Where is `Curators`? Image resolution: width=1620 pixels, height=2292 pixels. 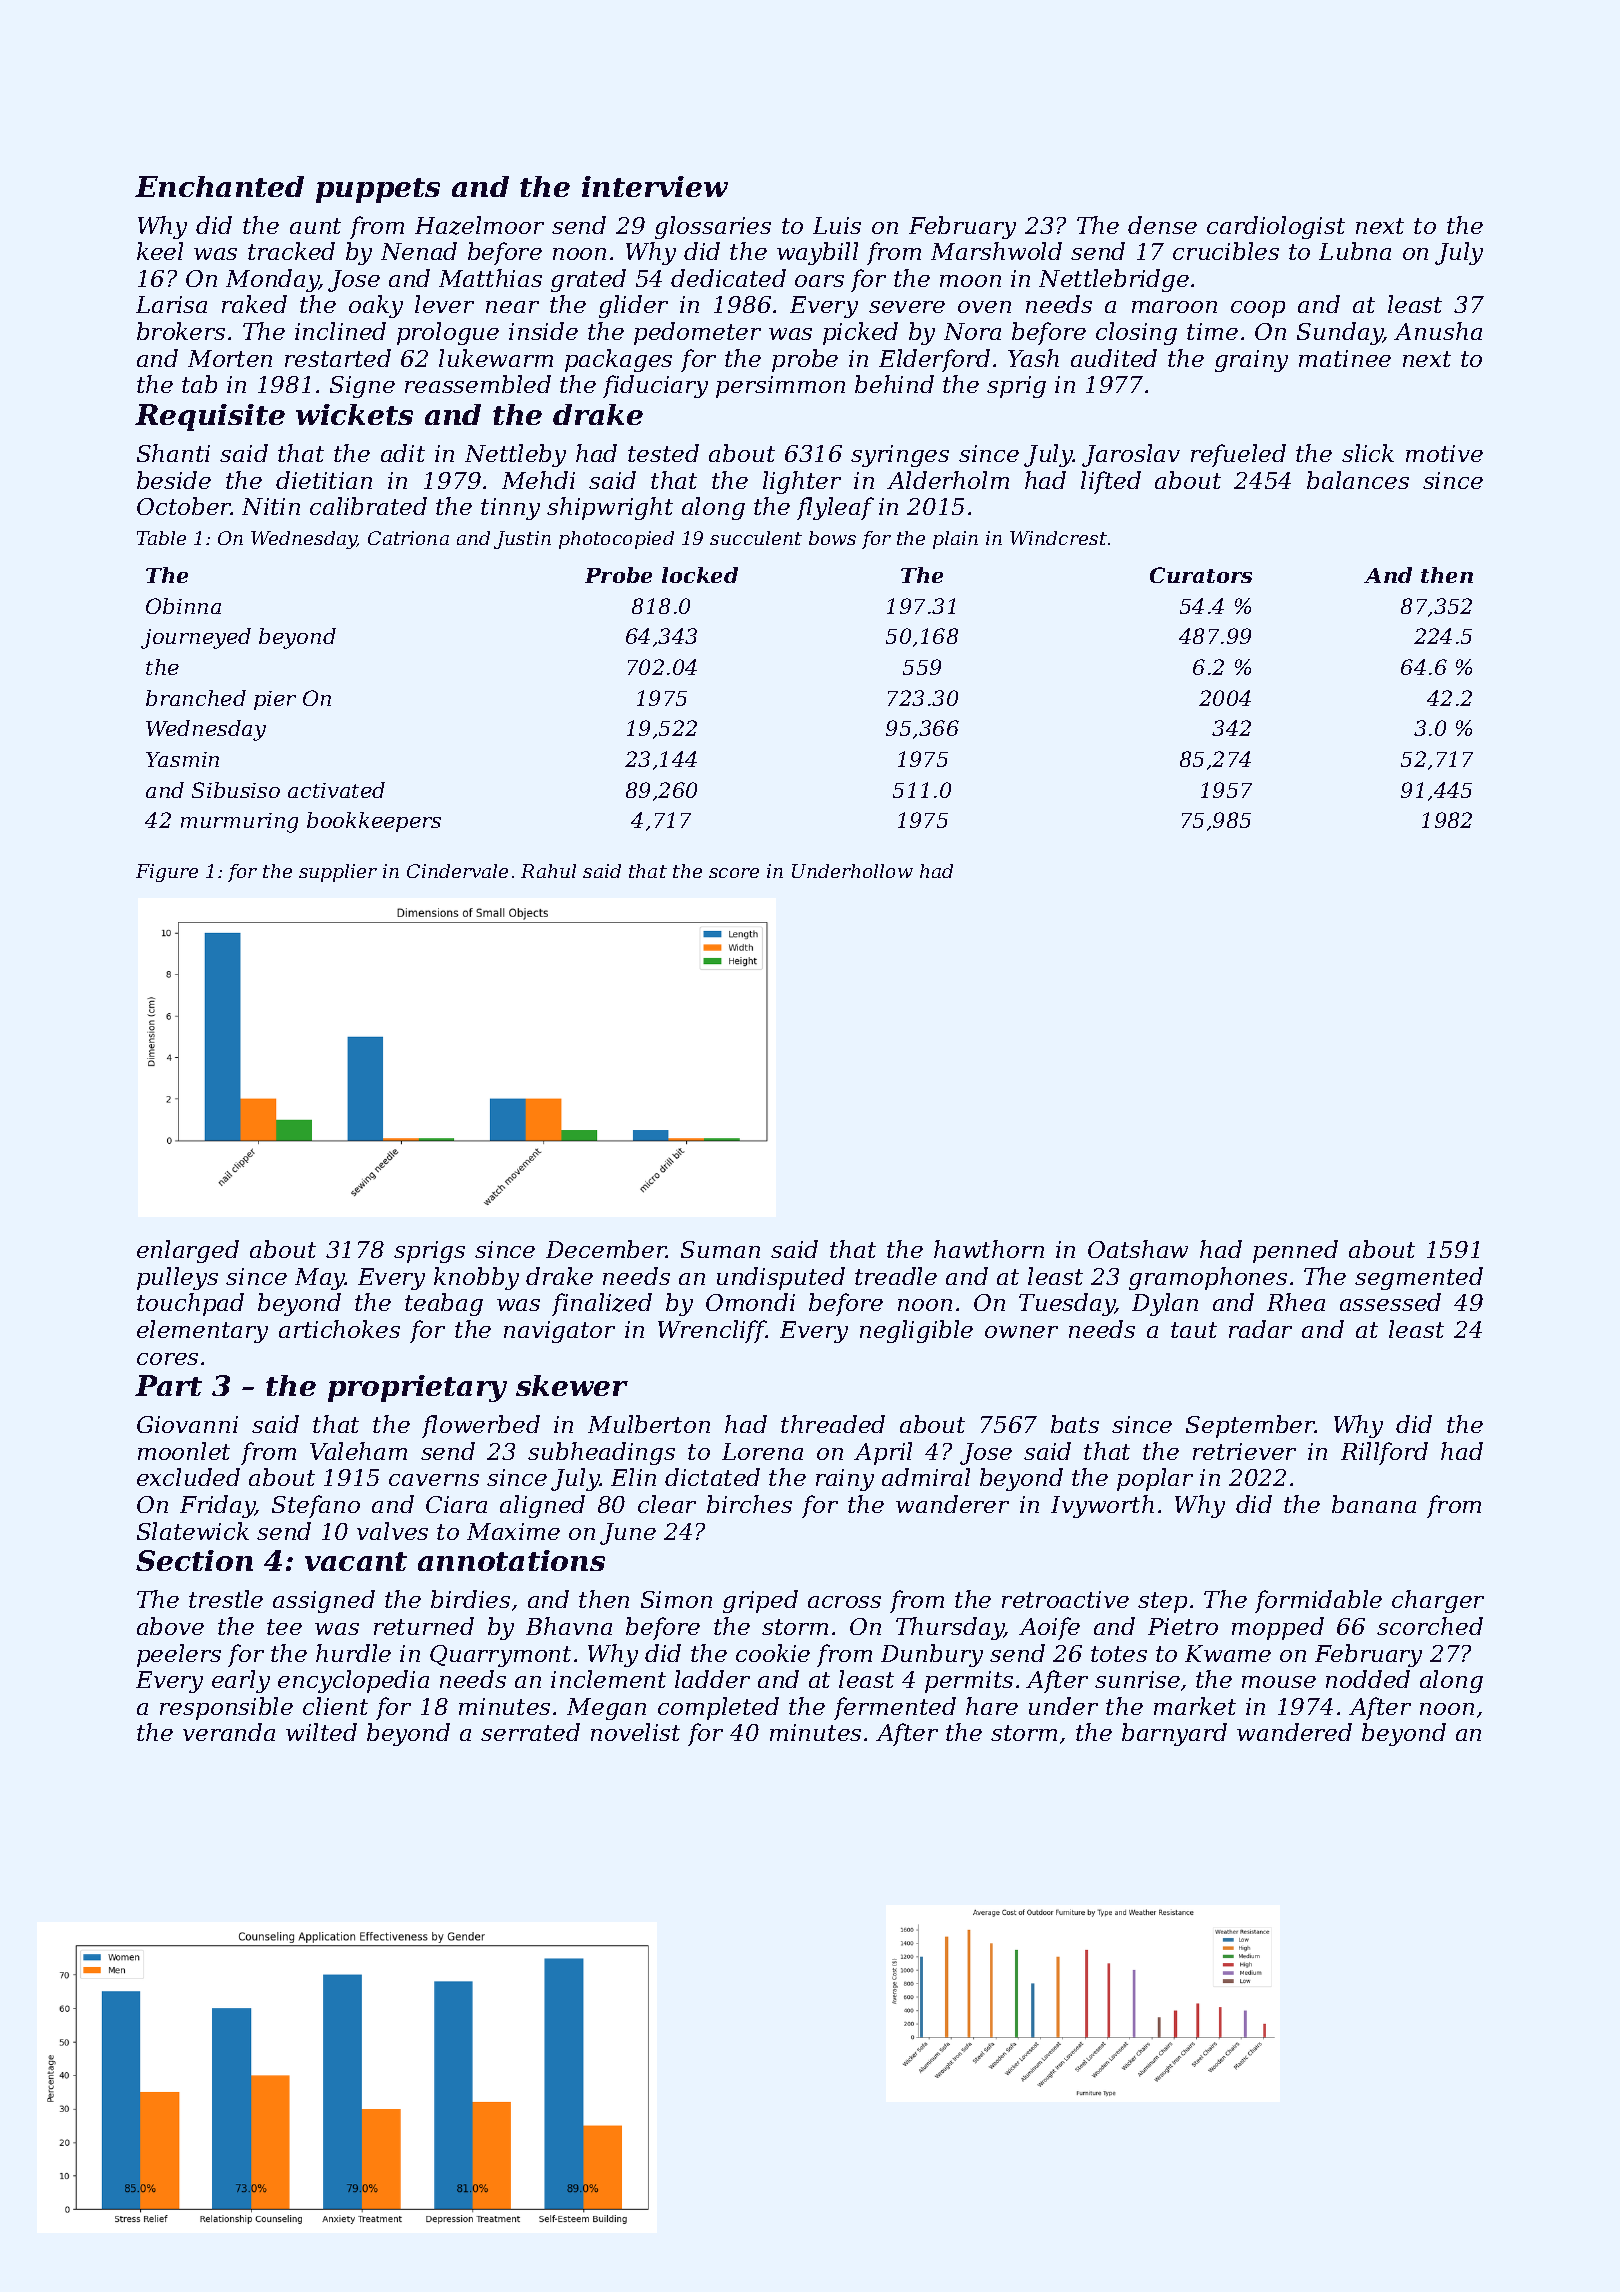 Curators is located at coordinates (1201, 575).
